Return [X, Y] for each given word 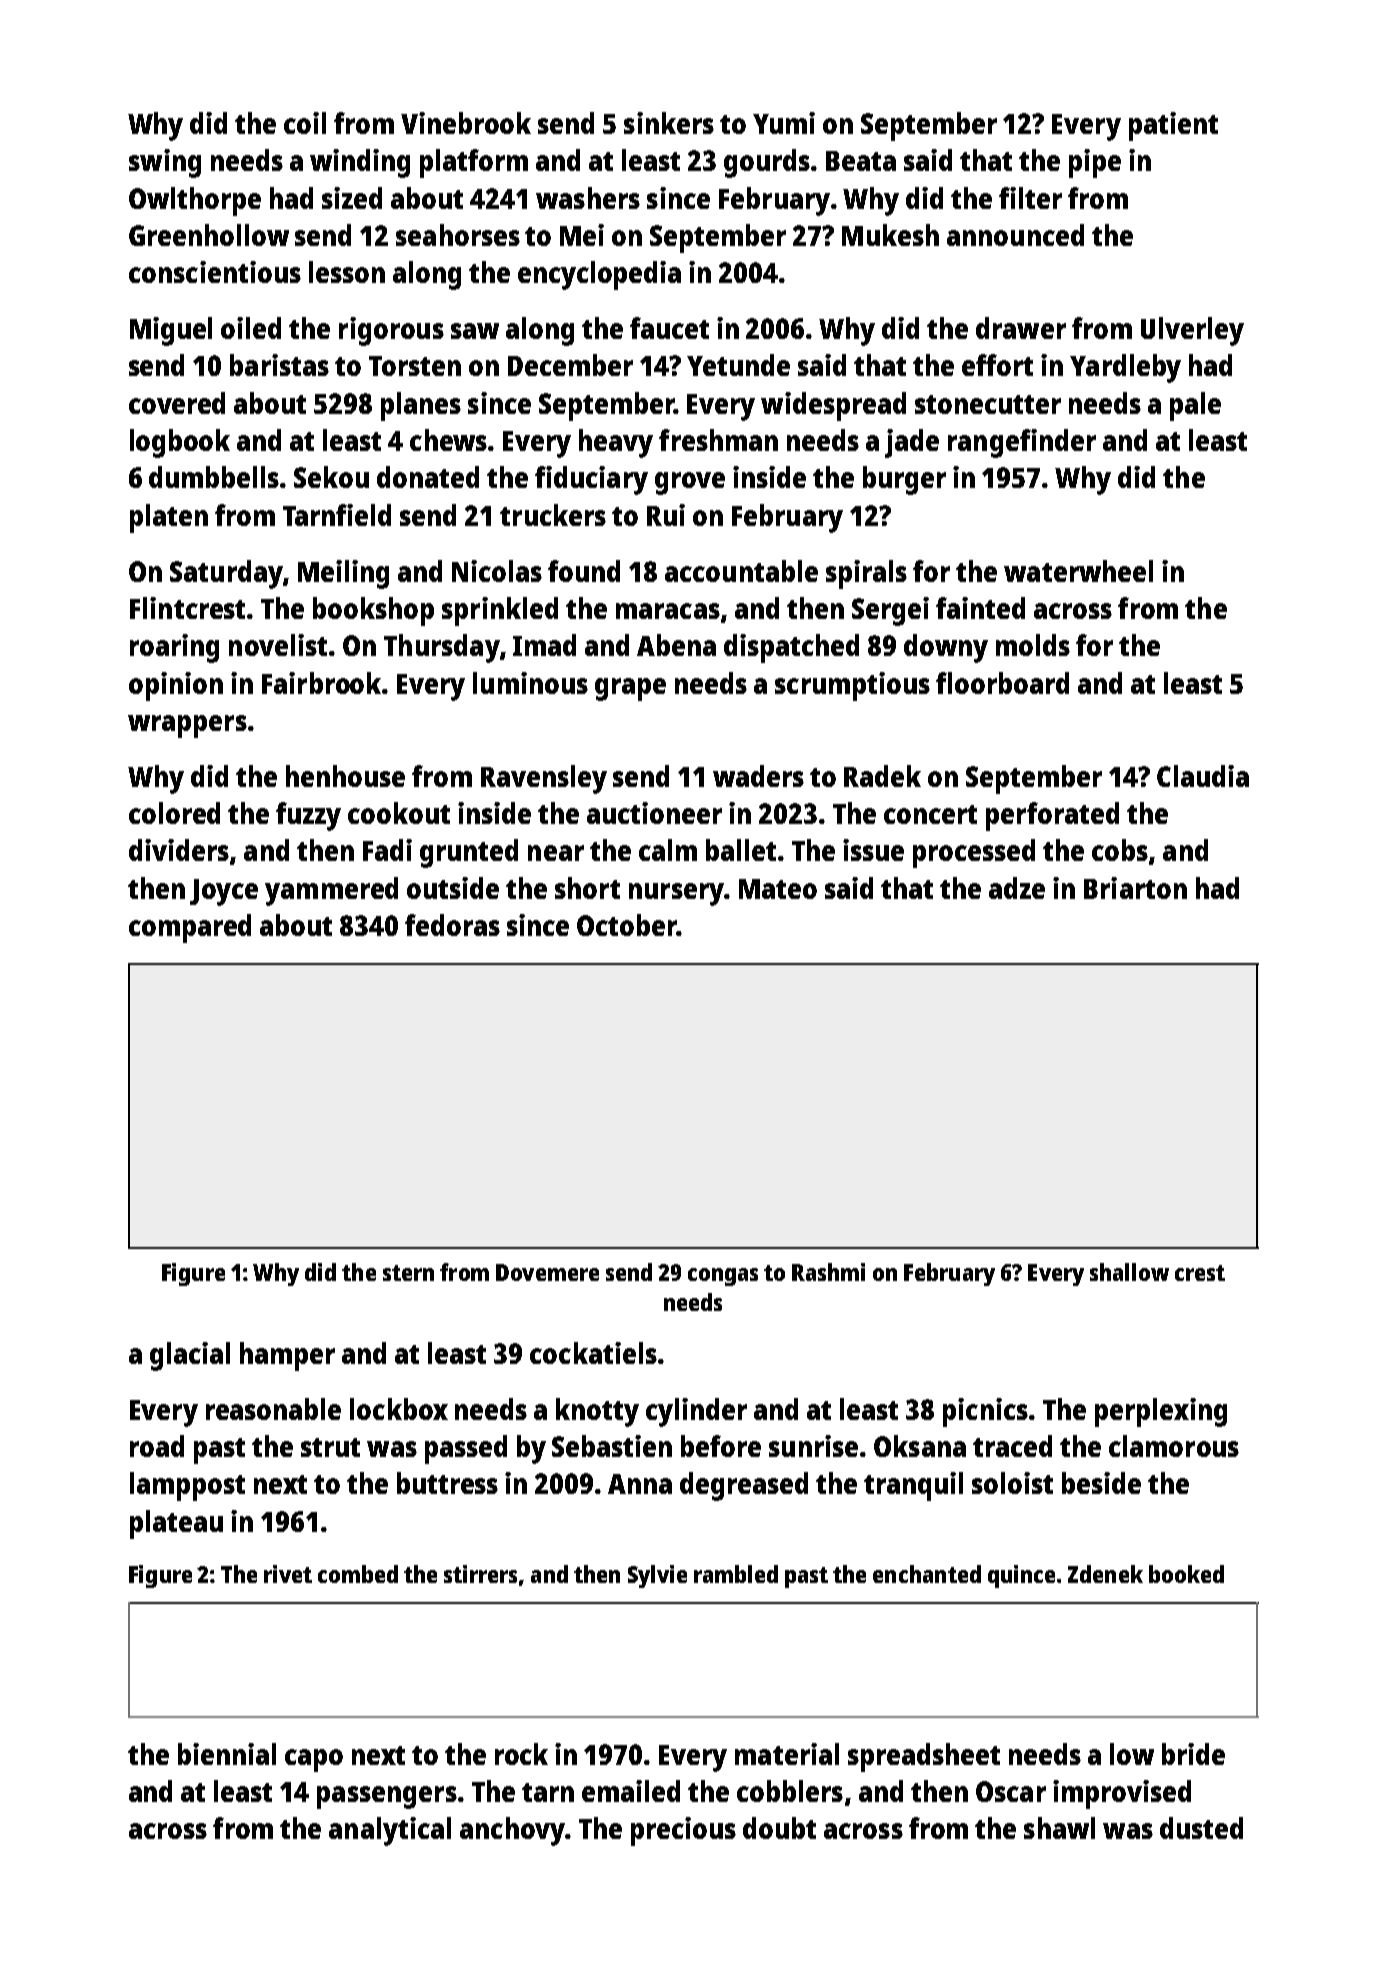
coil [305, 123]
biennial [227, 1754]
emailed [631, 1791]
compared [190, 928]
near [556, 853]
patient [1173, 126]
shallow [1129, 1272]
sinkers [669, 123]
